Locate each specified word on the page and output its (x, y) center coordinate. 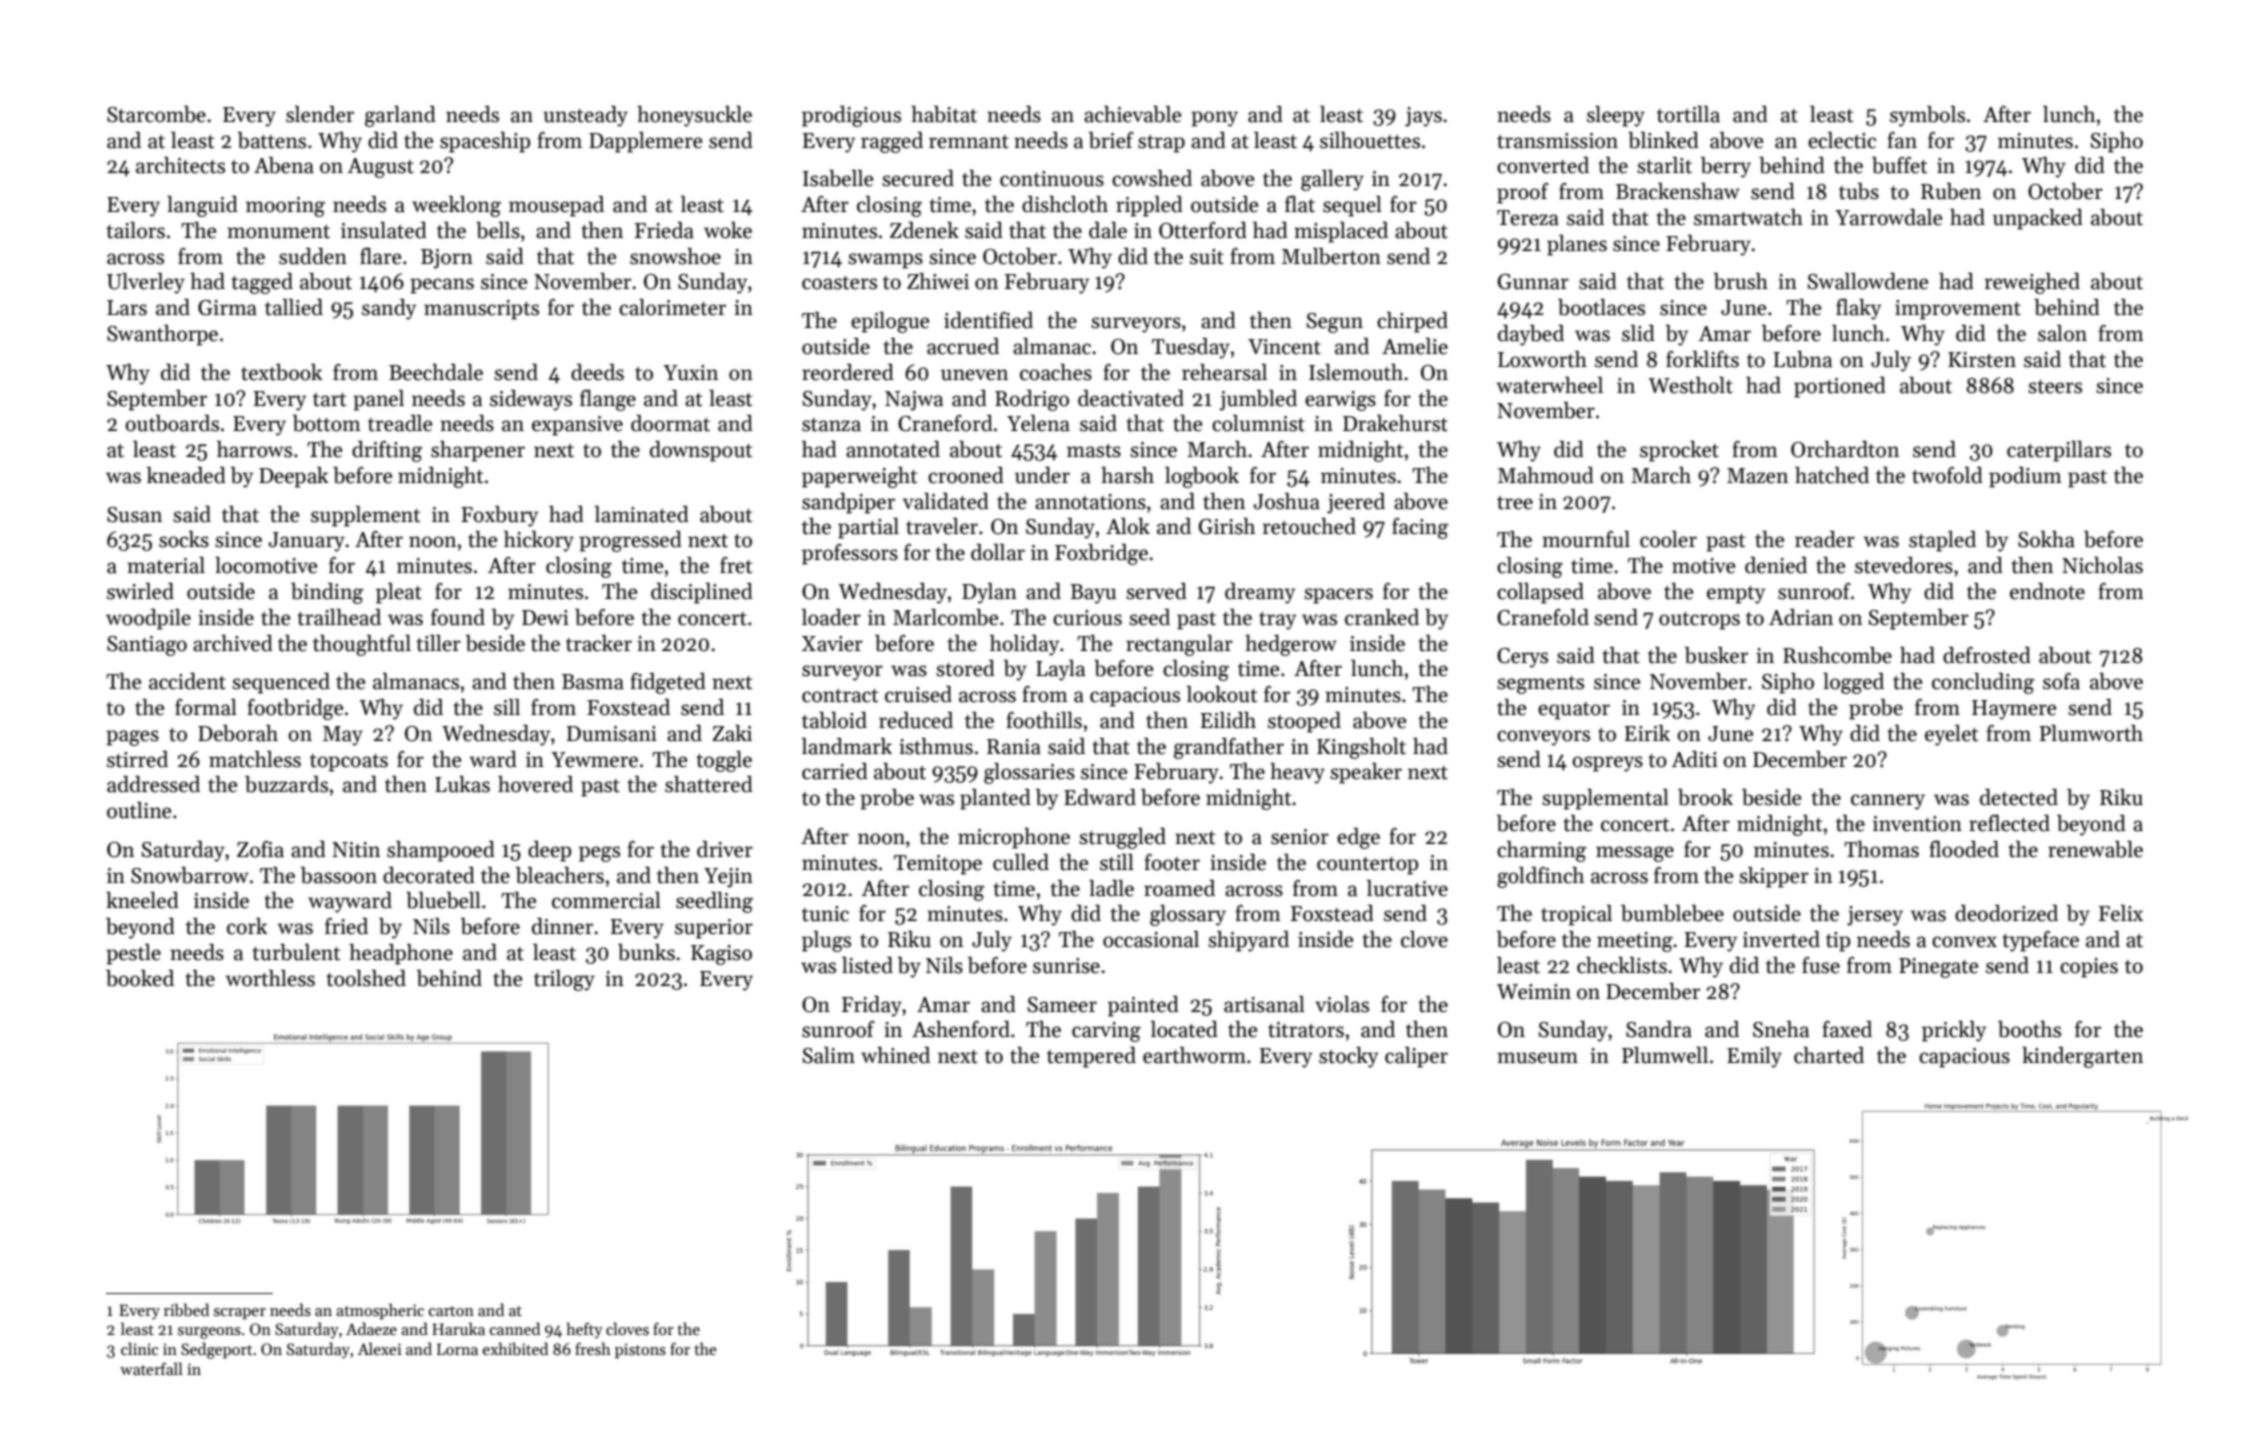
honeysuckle (694, 116)
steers (2055, 387)
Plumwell (1665, 1055)
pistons (640, 1351)
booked (140, 978)
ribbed (186, 1310)
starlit (1664, 165)
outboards (172, 423)
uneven (974, 375)
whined (895, 1055)
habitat (944, 114)
